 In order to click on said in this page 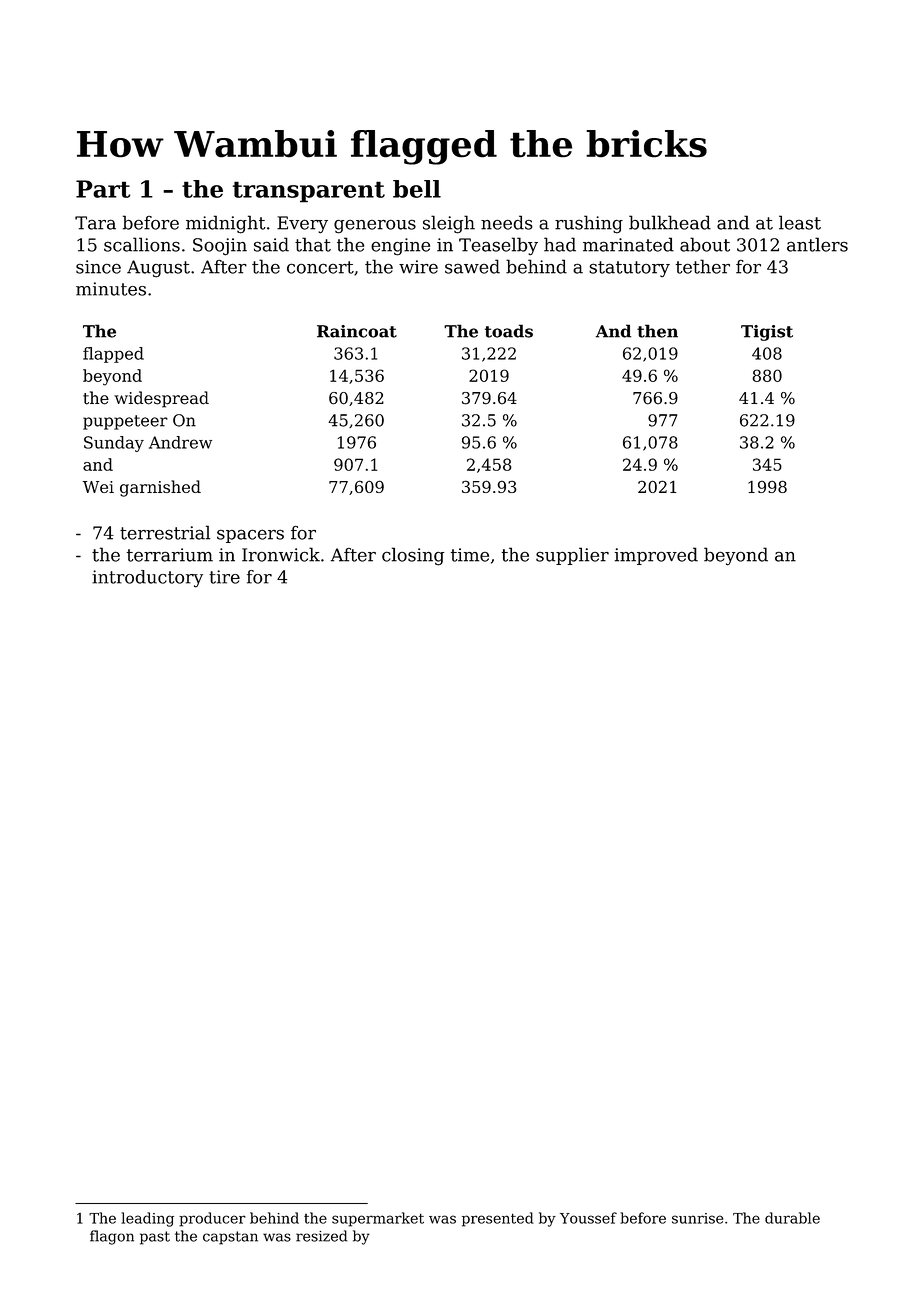, I will do `click(271, 244)`.
